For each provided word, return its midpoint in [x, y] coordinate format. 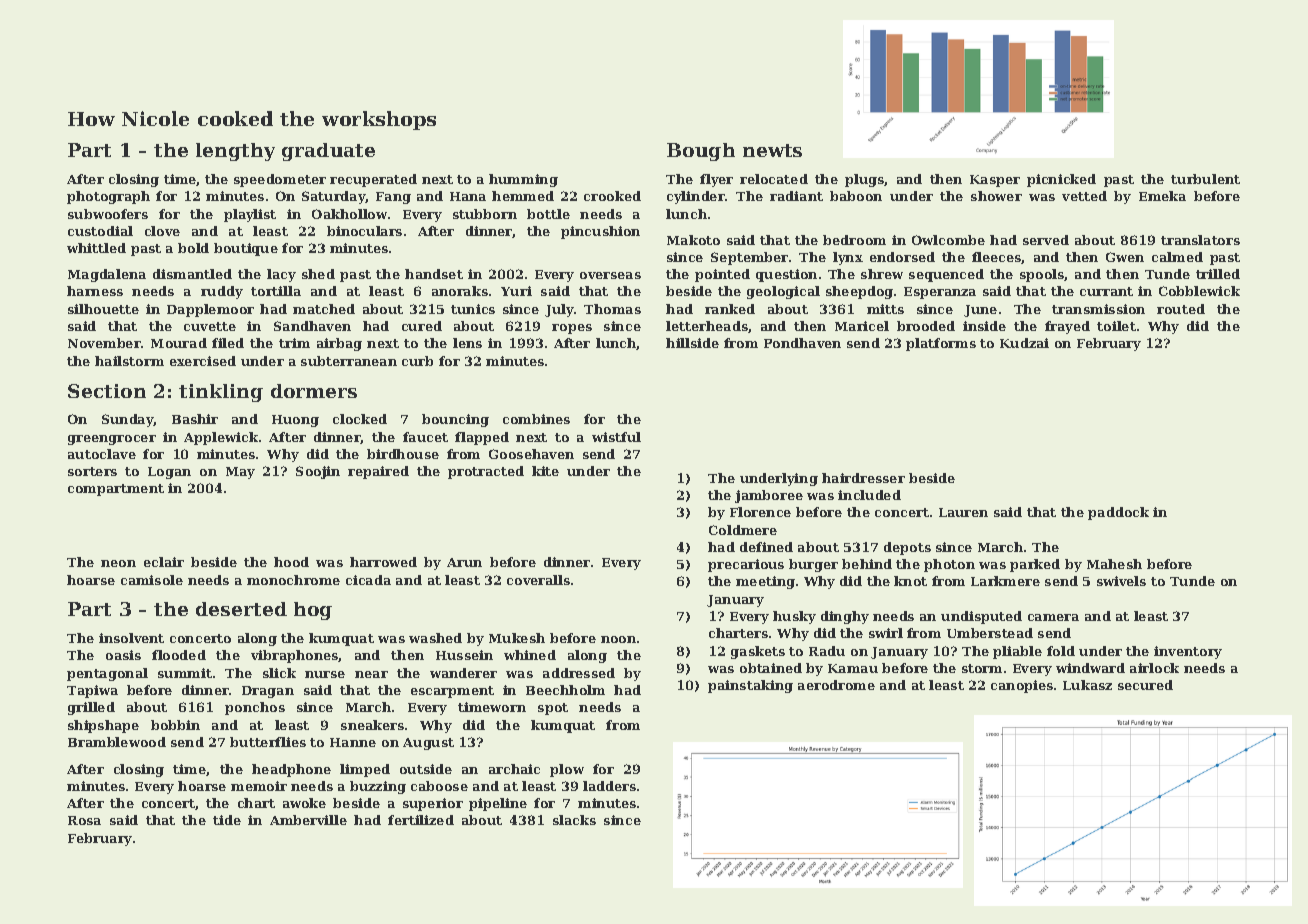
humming [523, 180]
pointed [722, 275]
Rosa [84, 820]
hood [291, 562]
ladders [609, 786]
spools [1042, 275]
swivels [1121, 581]
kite [545, 471]
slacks [574, 820]
